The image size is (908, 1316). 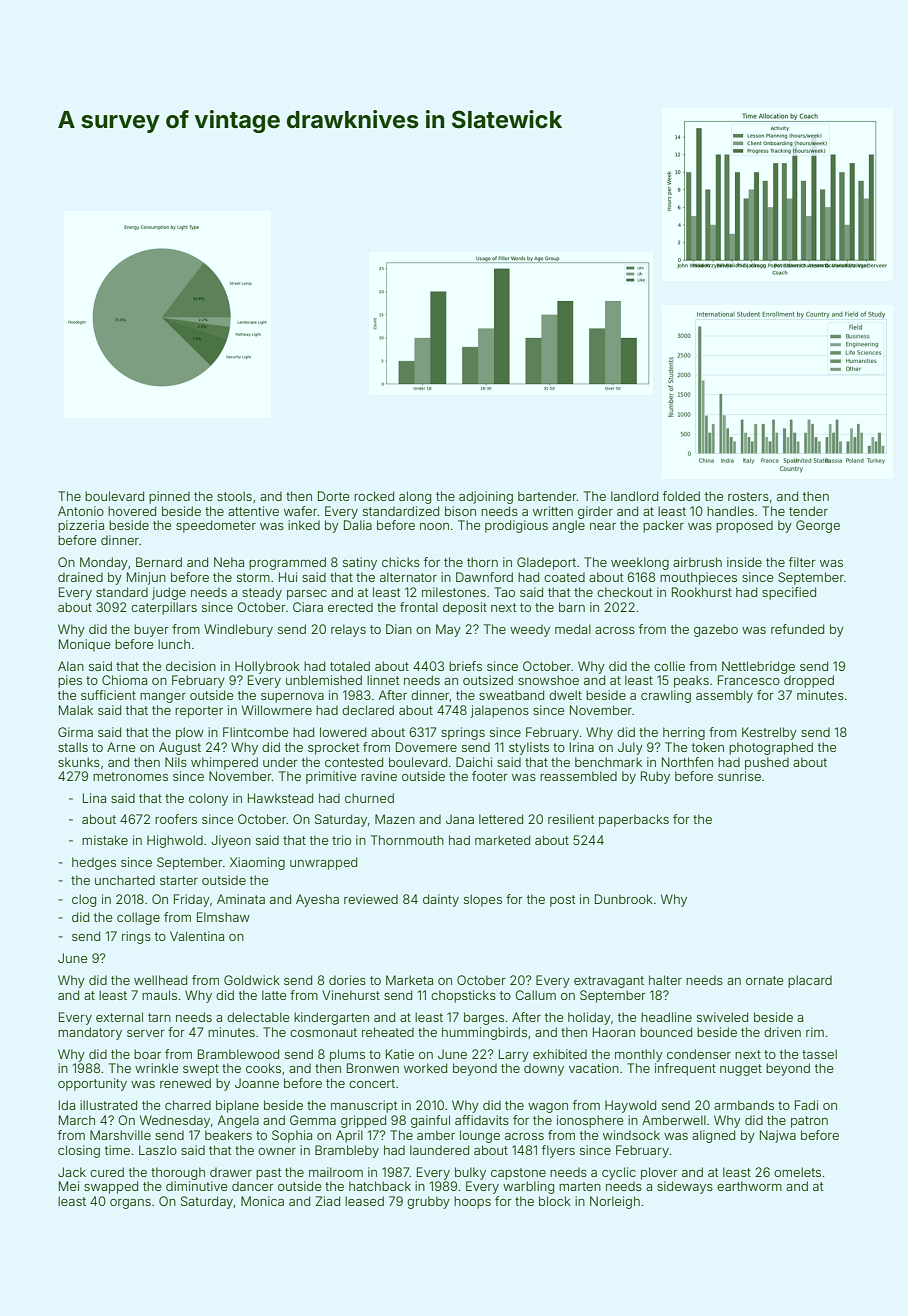 I want to click on whimpered, so click(x=224, y=763).
